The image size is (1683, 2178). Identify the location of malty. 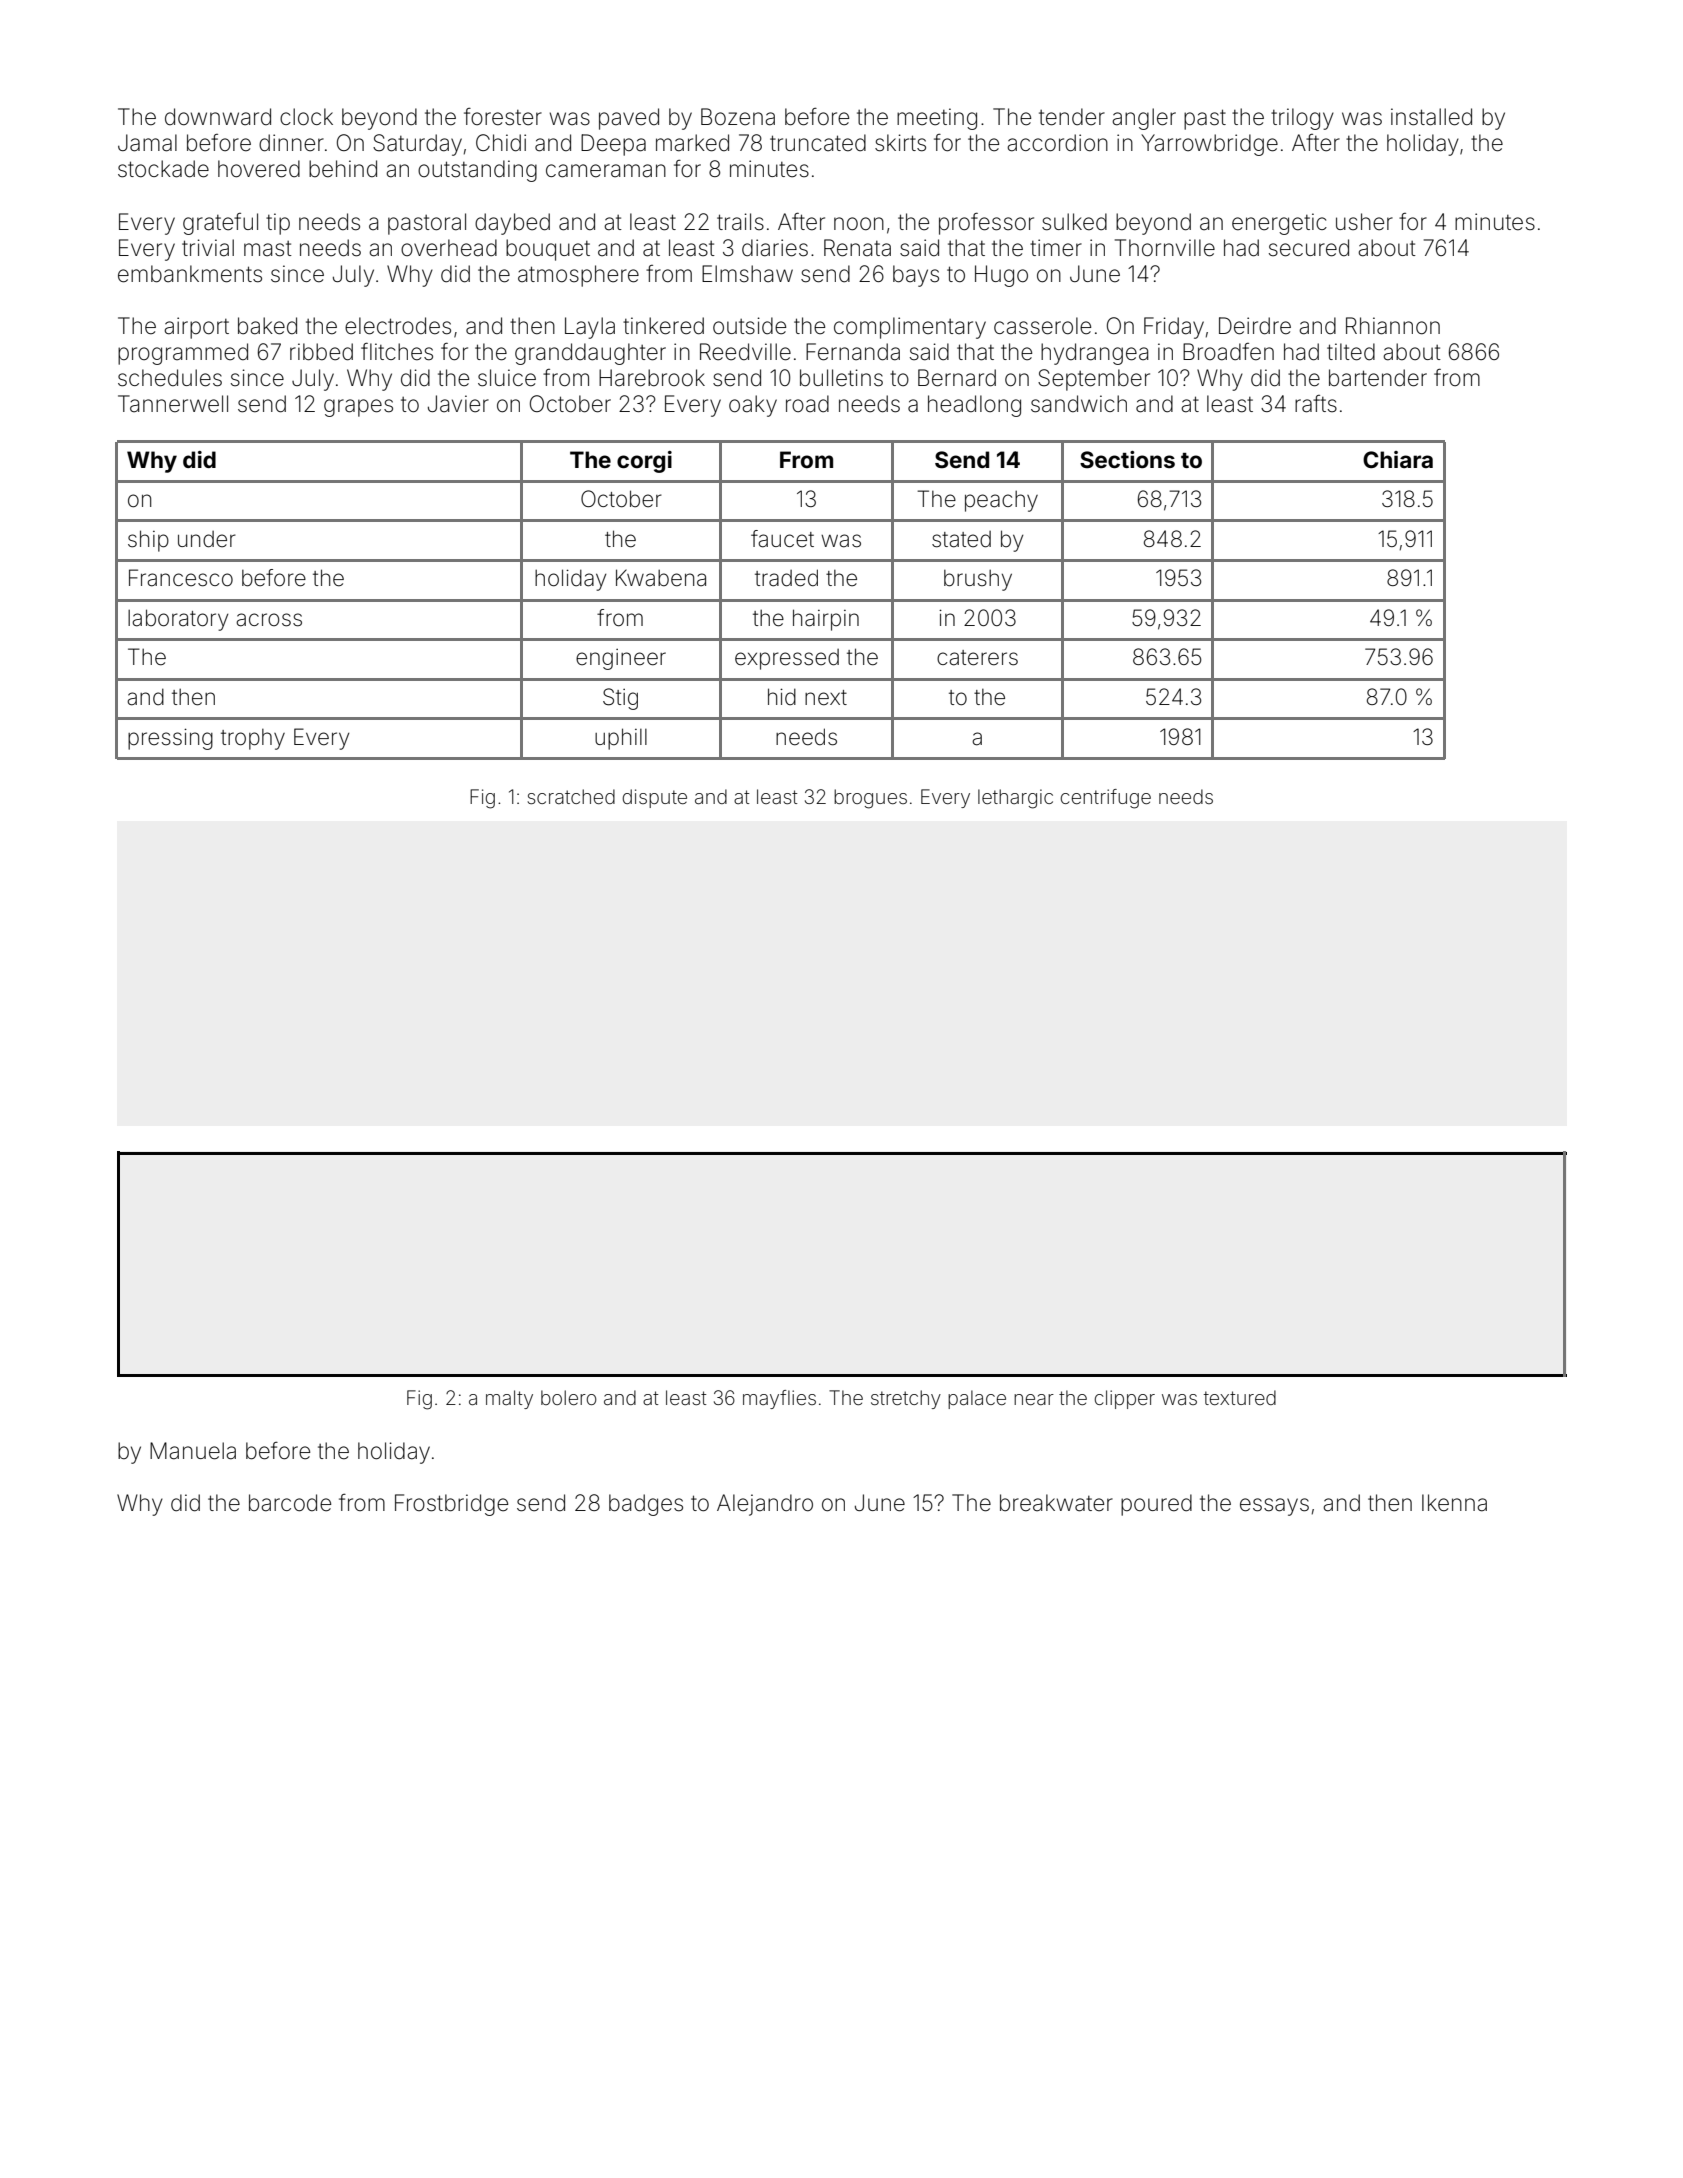
(509, 1399).
